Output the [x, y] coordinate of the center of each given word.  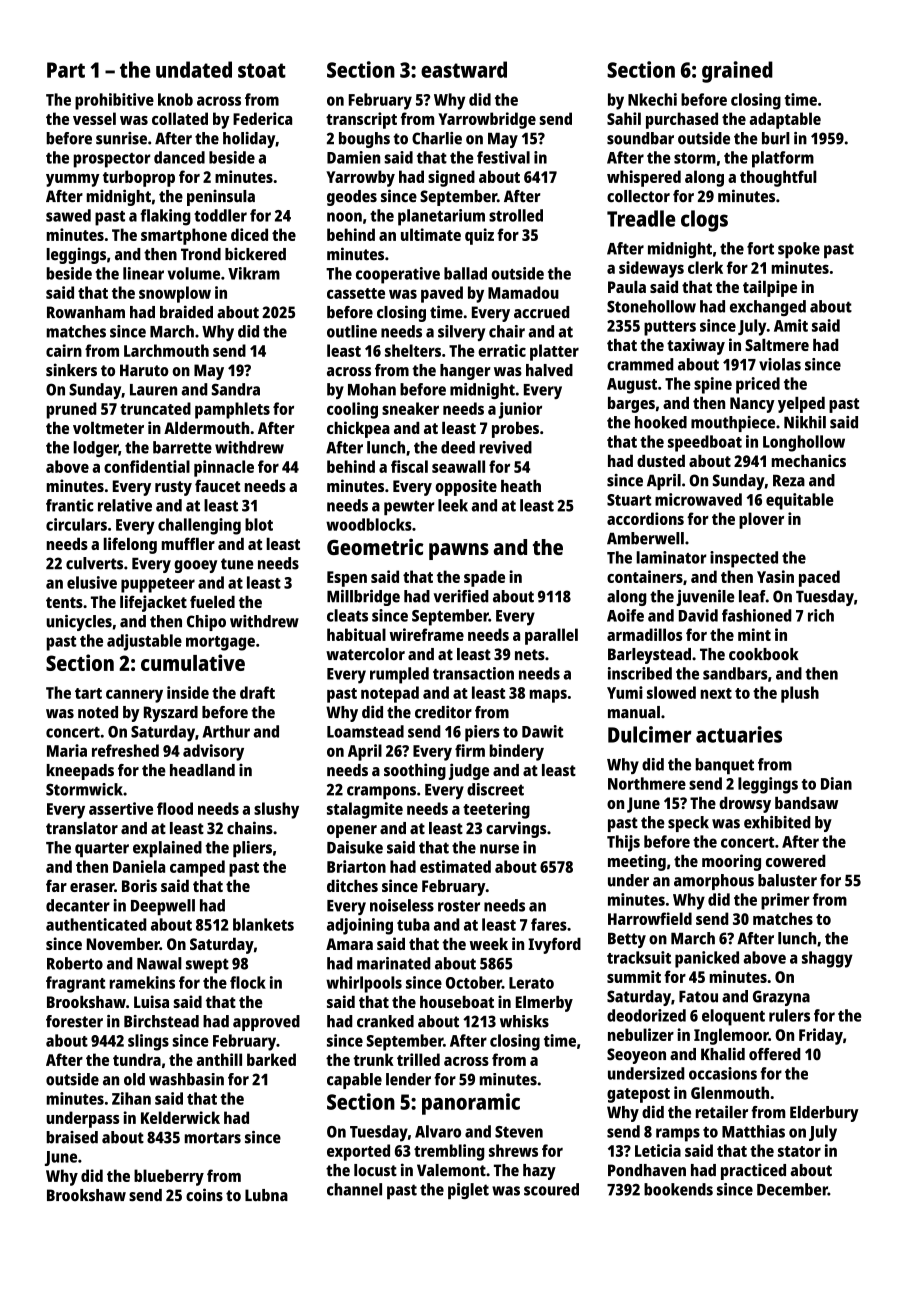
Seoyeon [636, 1056]
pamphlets [232, 410]
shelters [413, 350]
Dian [836, 783]
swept [207, 965]
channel [354, 1189]
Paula [627, 287]
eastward [464, 69]
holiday [249, 140]
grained [737, 72]
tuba [413, 924]
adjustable [144, 642]
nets [530, 655]
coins [204, 1195]
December [792, 1189]
